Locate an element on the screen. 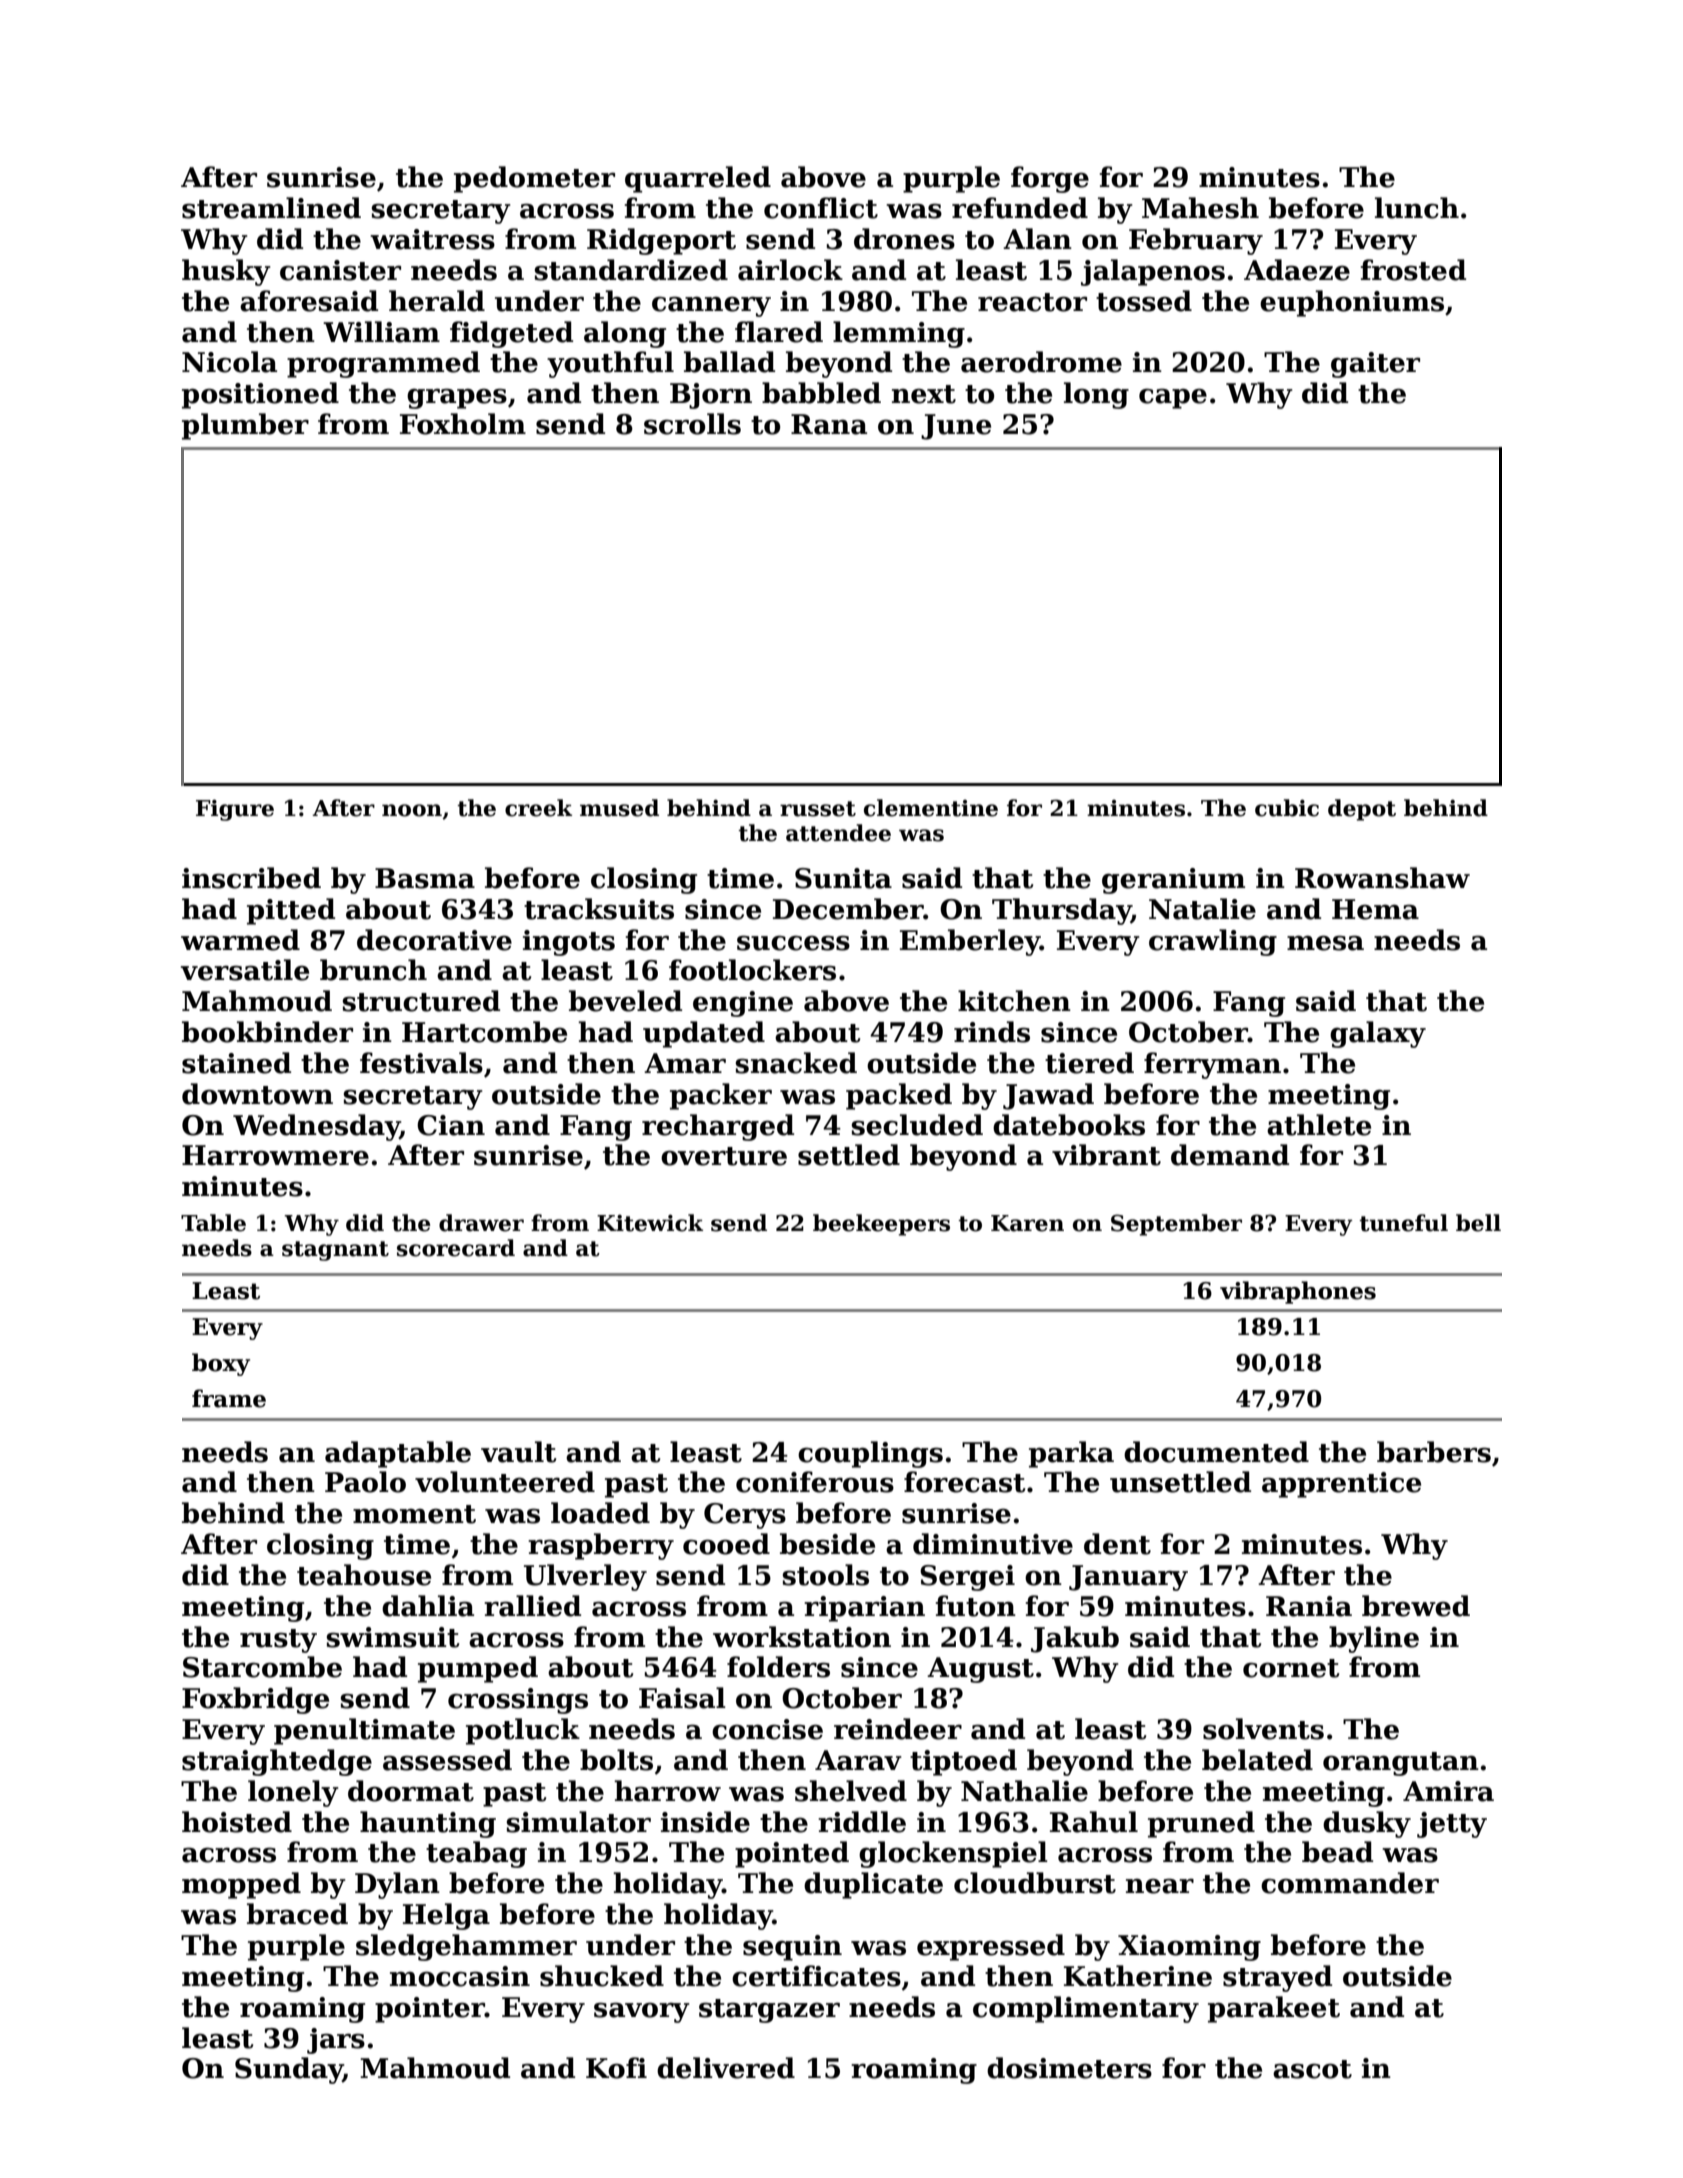 Image resolution: width=1683 pixels, height=2178 pixels. Adaeze is located at coordinates (1297, 270).
